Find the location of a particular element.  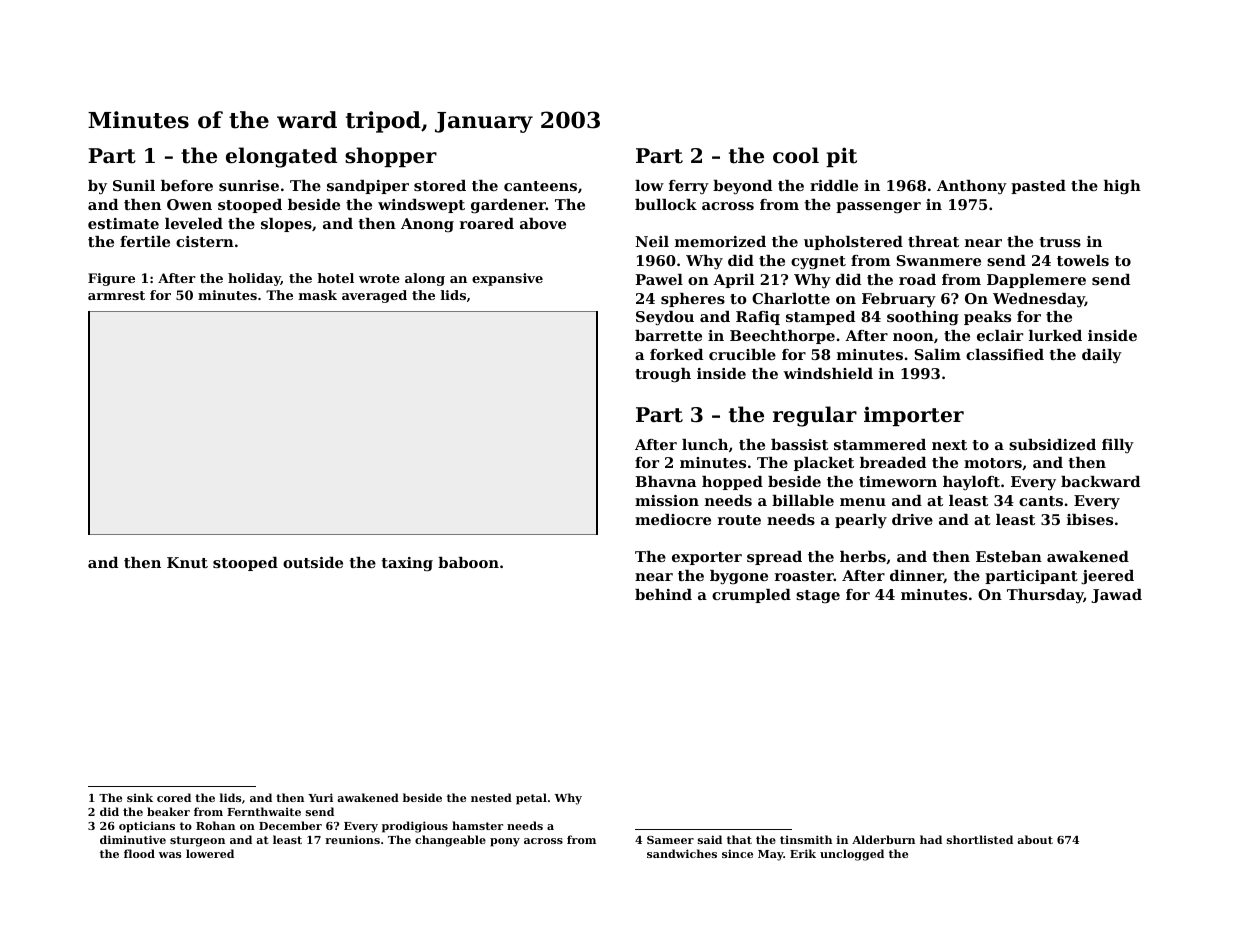

shopper is located at coordinates (391, 157).
